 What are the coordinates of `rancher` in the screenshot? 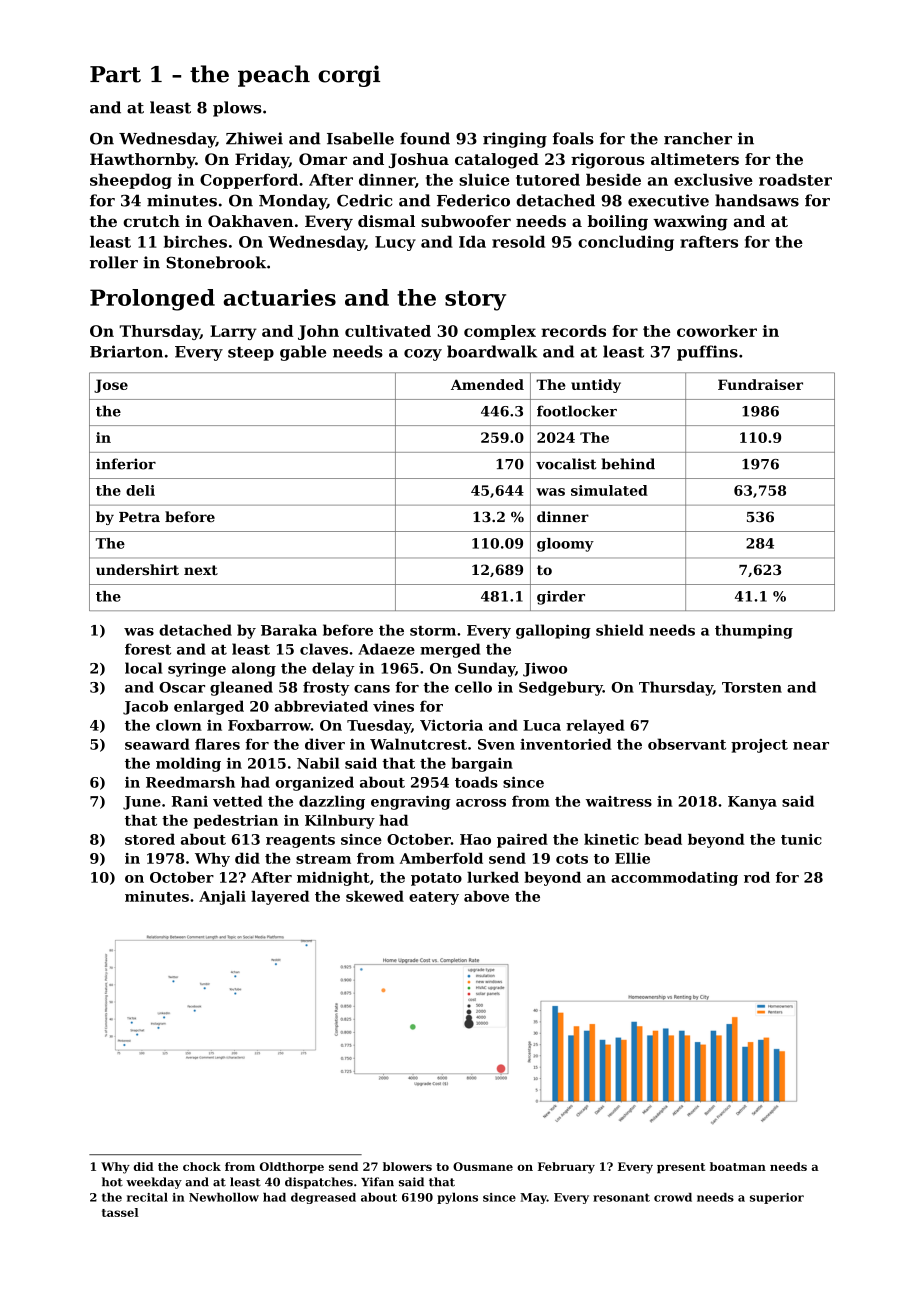 It's located at (698, 138).
